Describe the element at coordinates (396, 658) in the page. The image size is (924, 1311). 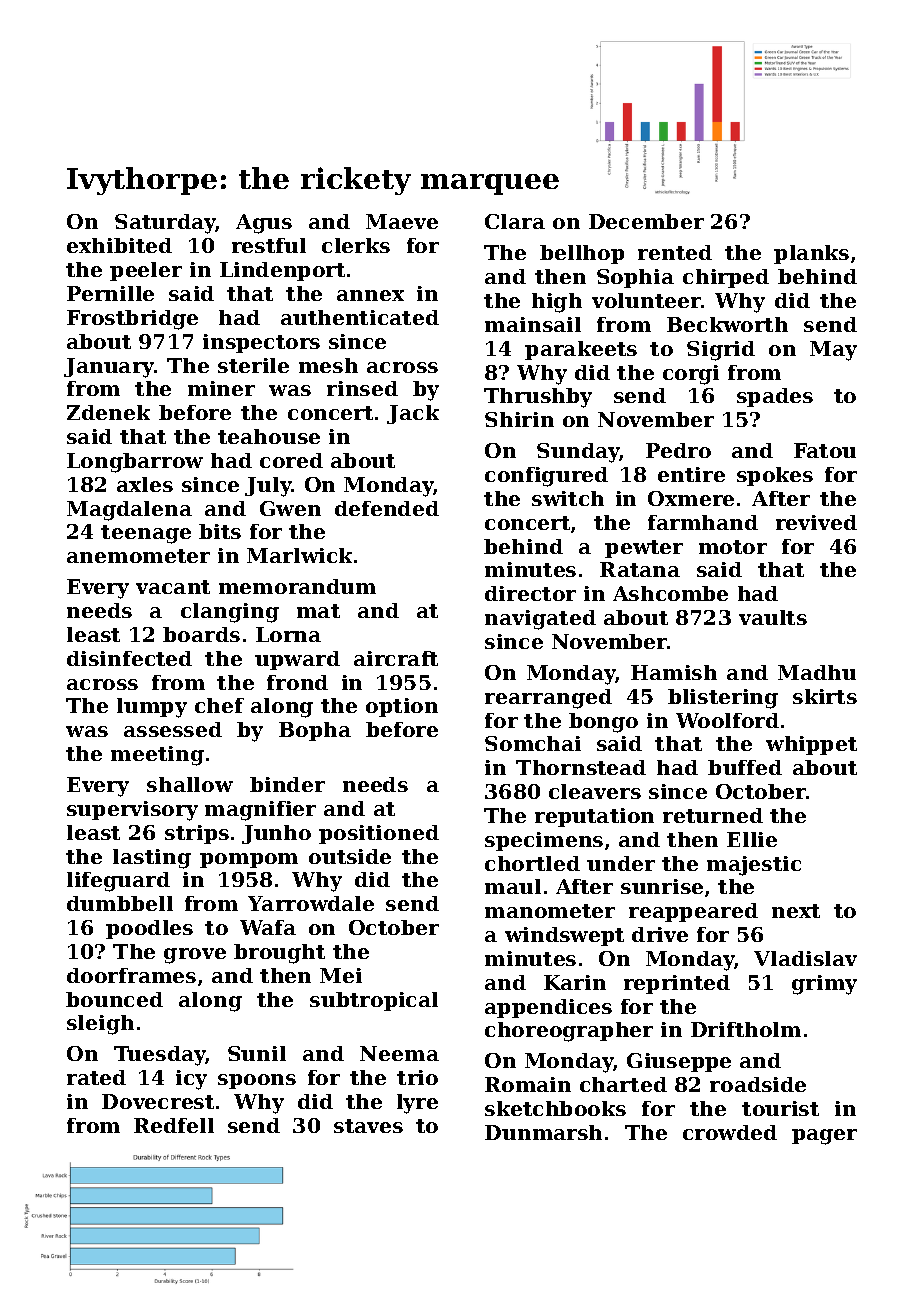
I see `aircraft` at that location.
